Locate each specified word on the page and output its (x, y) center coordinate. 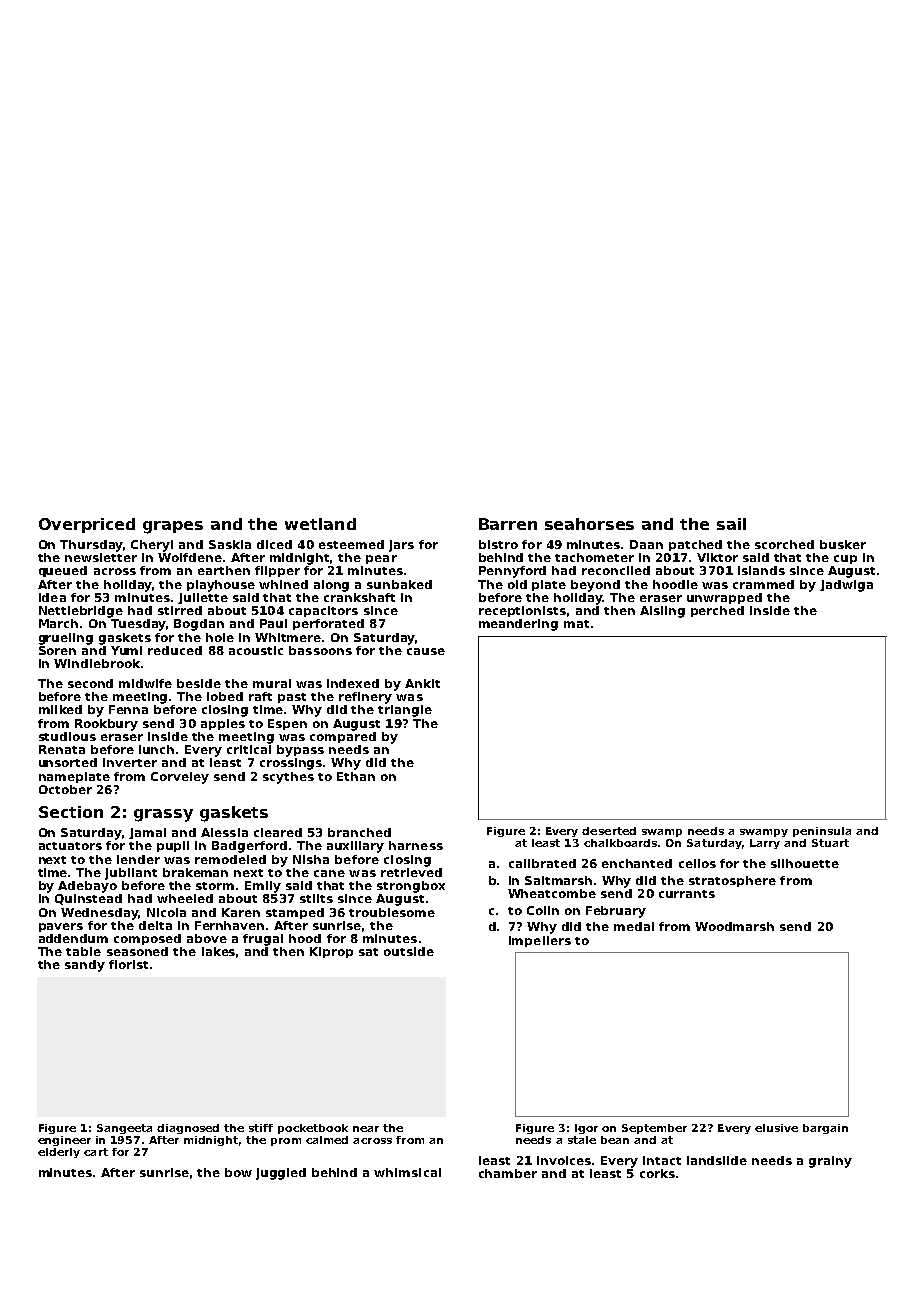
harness (416, 845)
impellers (540, 941)
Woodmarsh (734, 926)
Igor (586, 1129)
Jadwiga (846, 586)
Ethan (356, 776)
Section (71, 812)
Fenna (128, 709)
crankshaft (359, 597)
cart (96, 1152)
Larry (765, 844)
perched (717, 611)
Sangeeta (124, 1129)
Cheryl (152, 546)
